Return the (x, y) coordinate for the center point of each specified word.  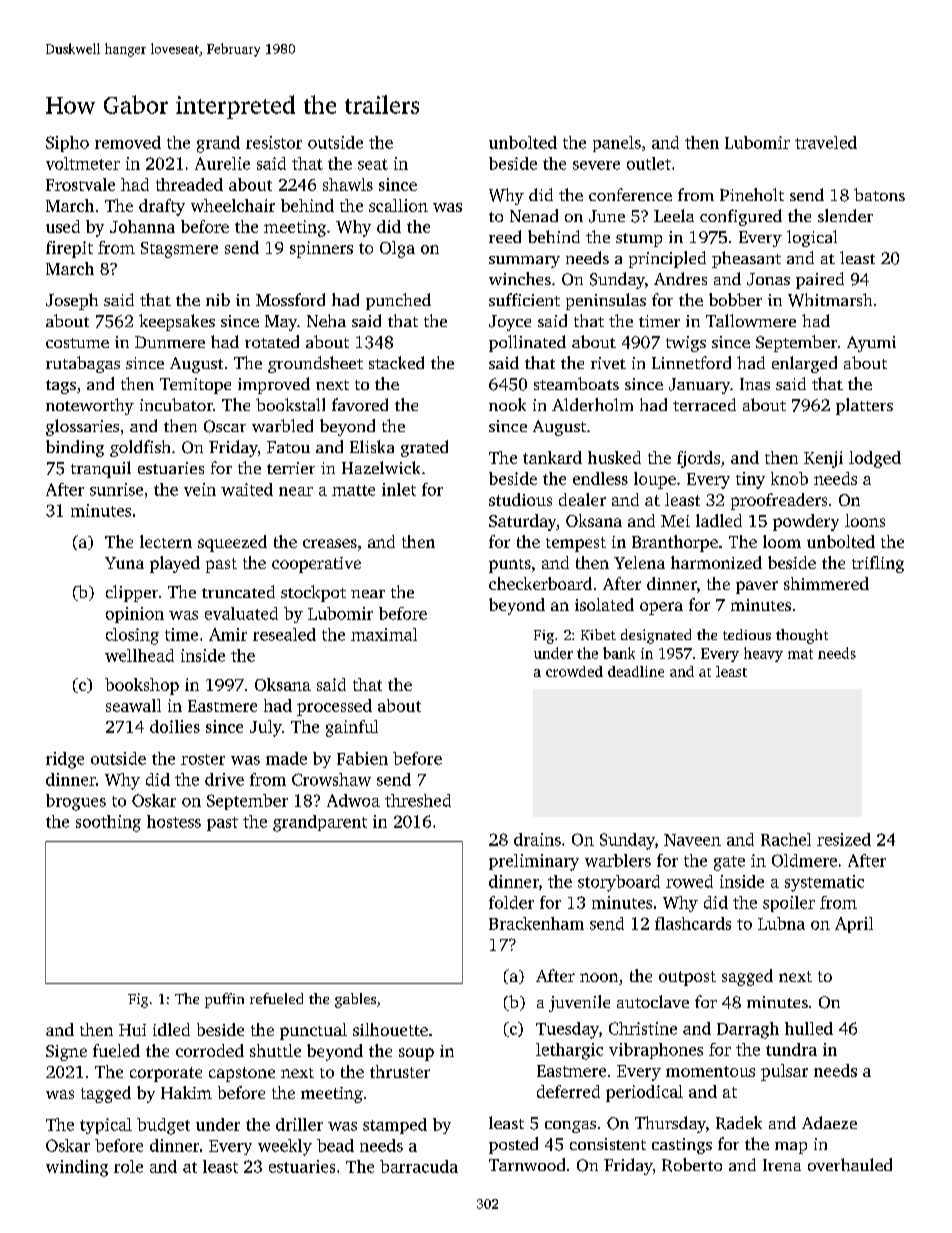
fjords (698, 459)
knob (789, 478)
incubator (176, 404)
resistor (274, 142)
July (266, 728)
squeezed (232, 543)
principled (667, 259)
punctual (313, 1031)
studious (520, 499)
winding (77, 1168)
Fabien (362, 758)
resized (844, 839)
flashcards (693, 923)
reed (505, 236)
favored (360, 404)
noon (599, 977)
